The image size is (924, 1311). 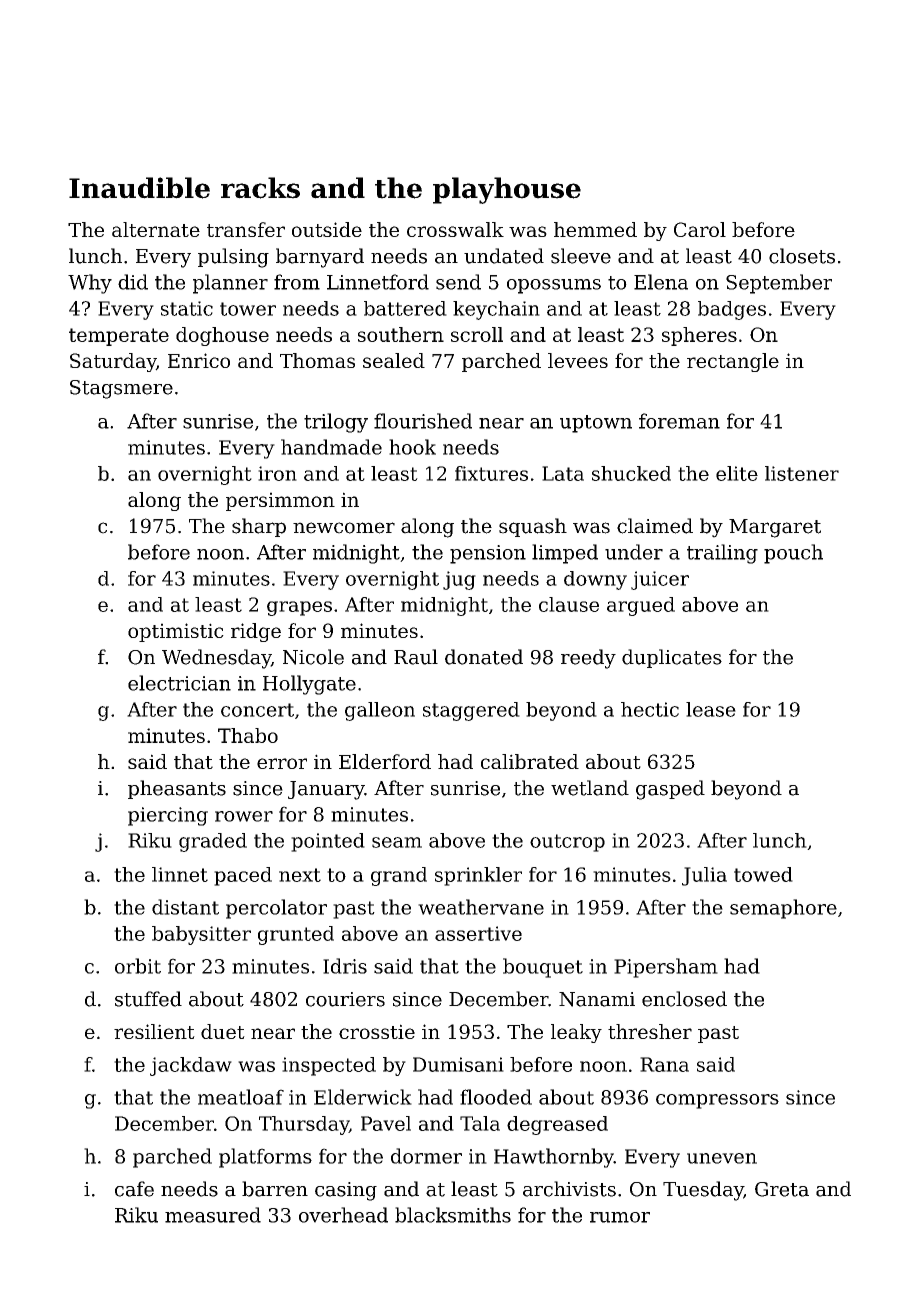 I want to click on measured, so click(x=213, y=1215).
